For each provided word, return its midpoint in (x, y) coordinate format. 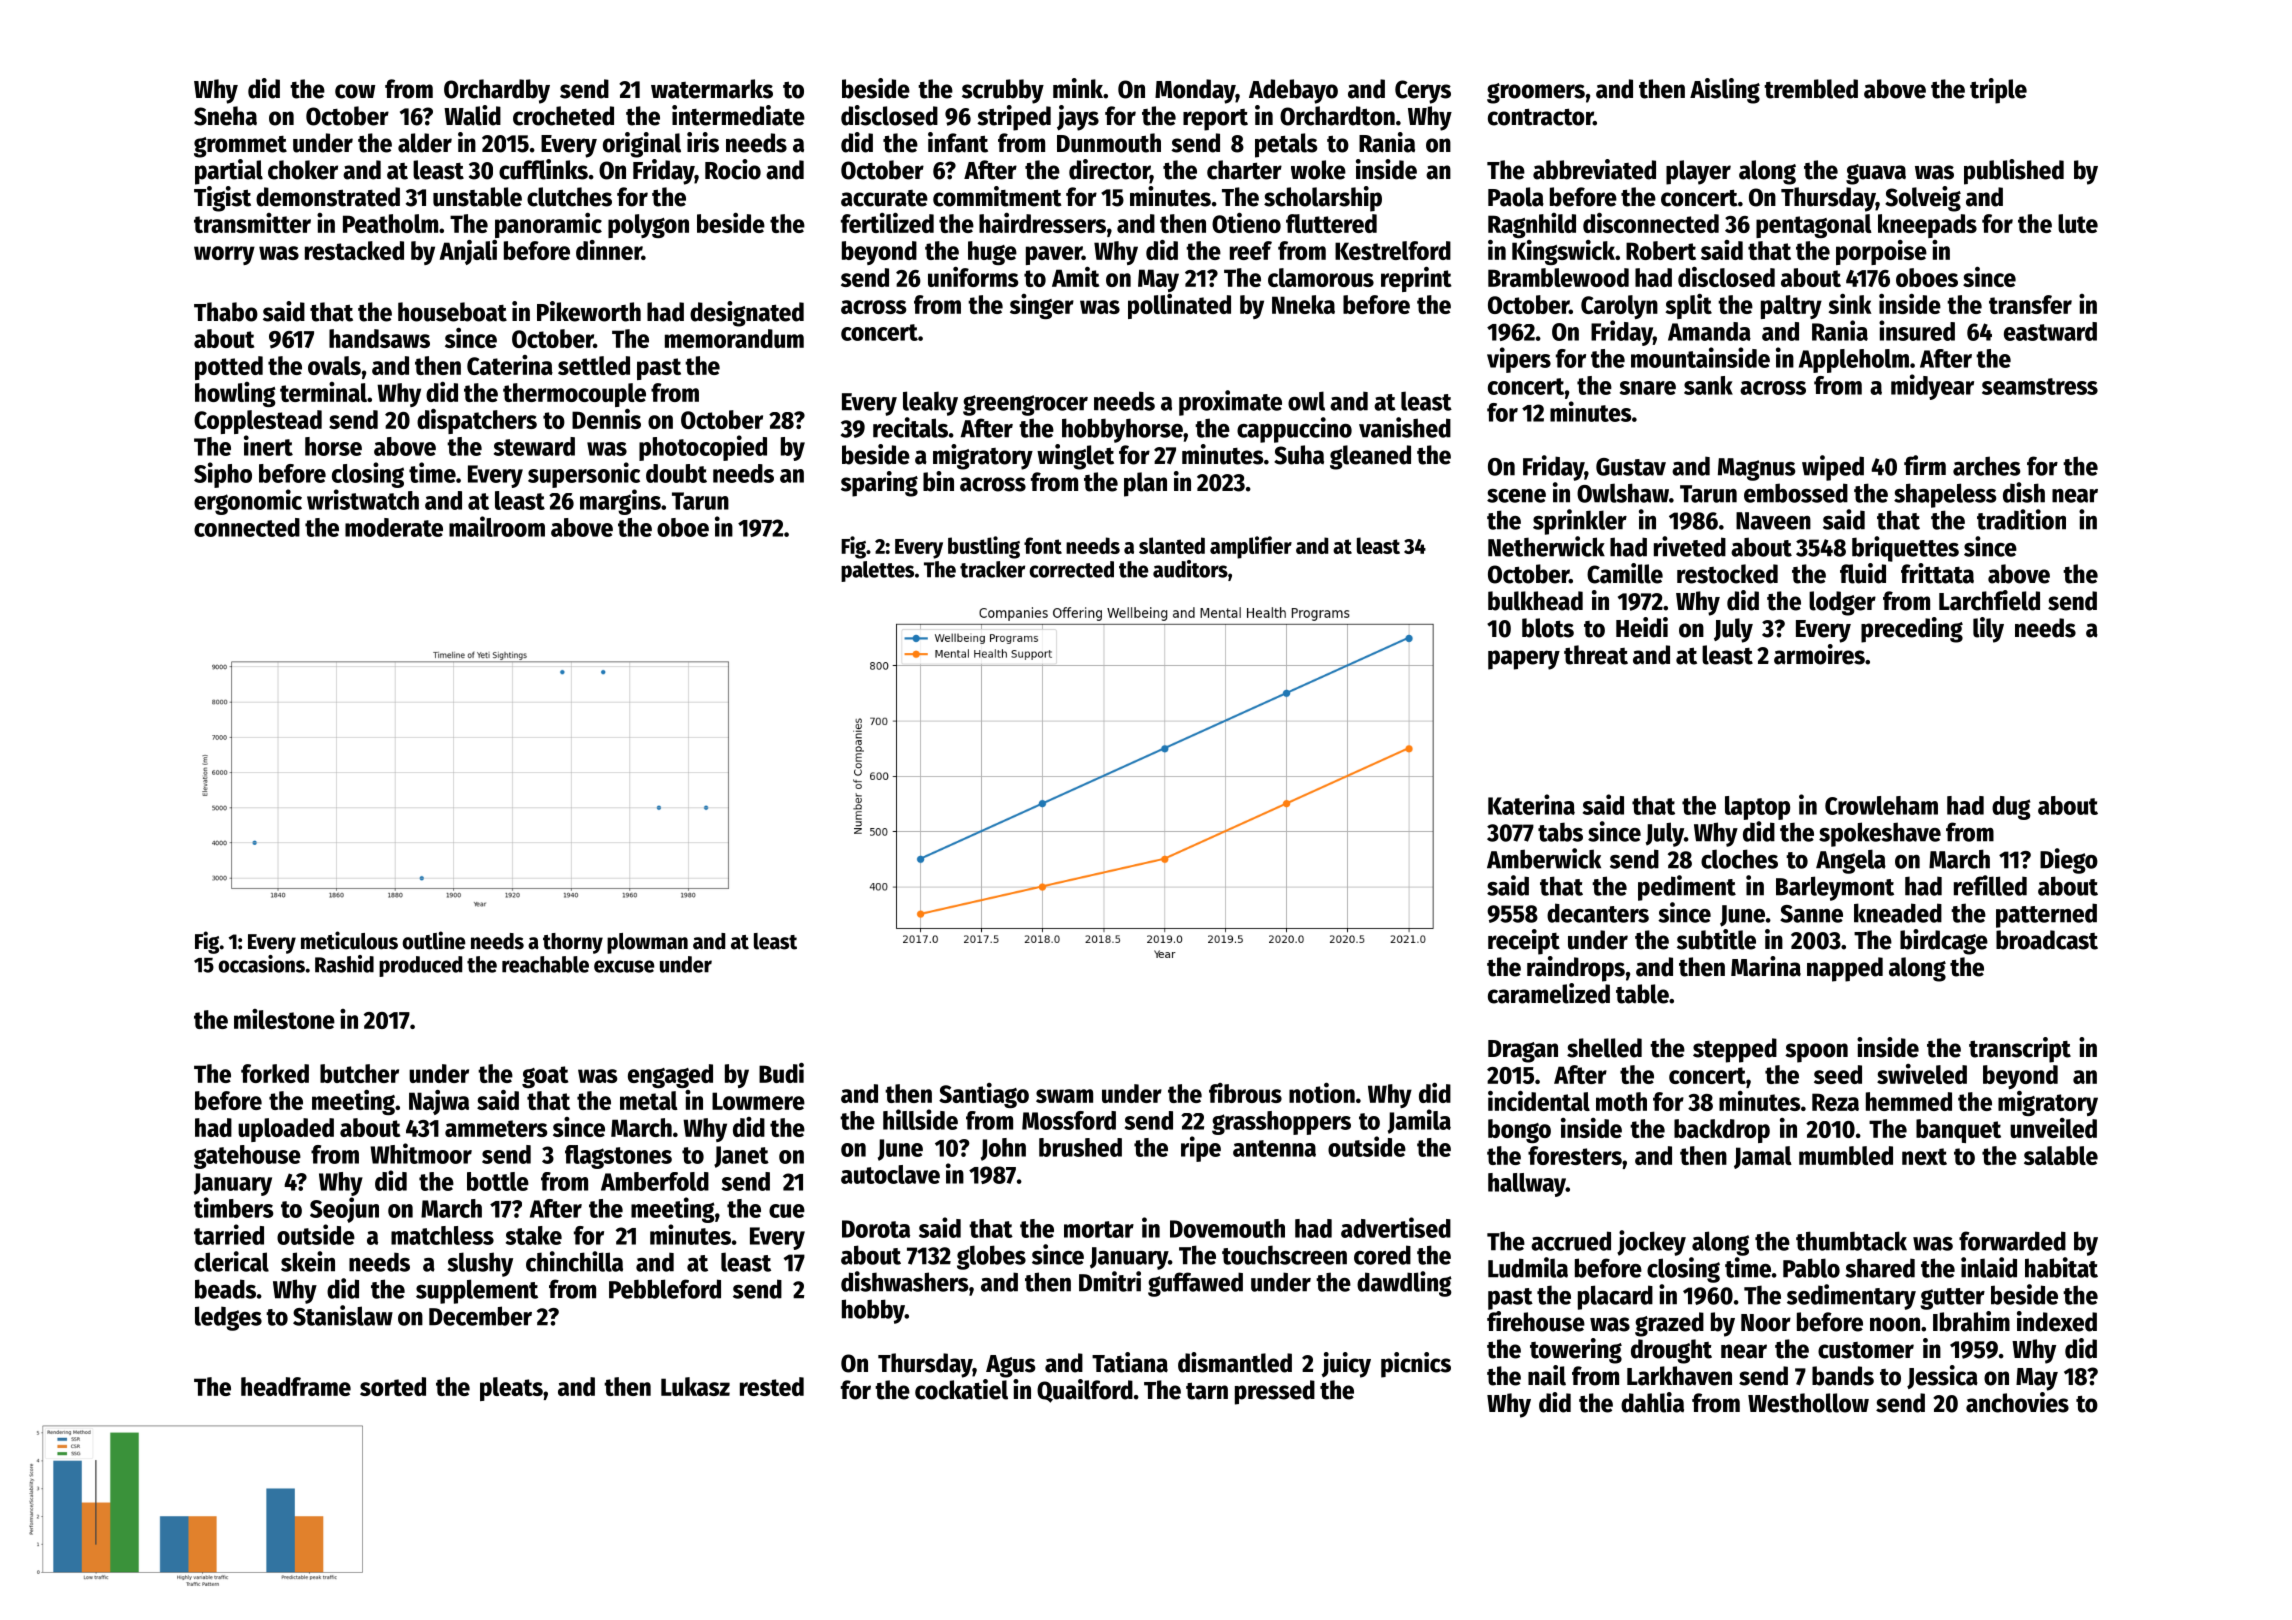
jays (1078, 118)
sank (1708, 385)
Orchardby (497, 91)
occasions (261, 964)
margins (620, 502)
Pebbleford (665, 1289)
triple (1998, 91)
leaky (930, 403)
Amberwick (1544, 858)
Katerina (1531, 804)
